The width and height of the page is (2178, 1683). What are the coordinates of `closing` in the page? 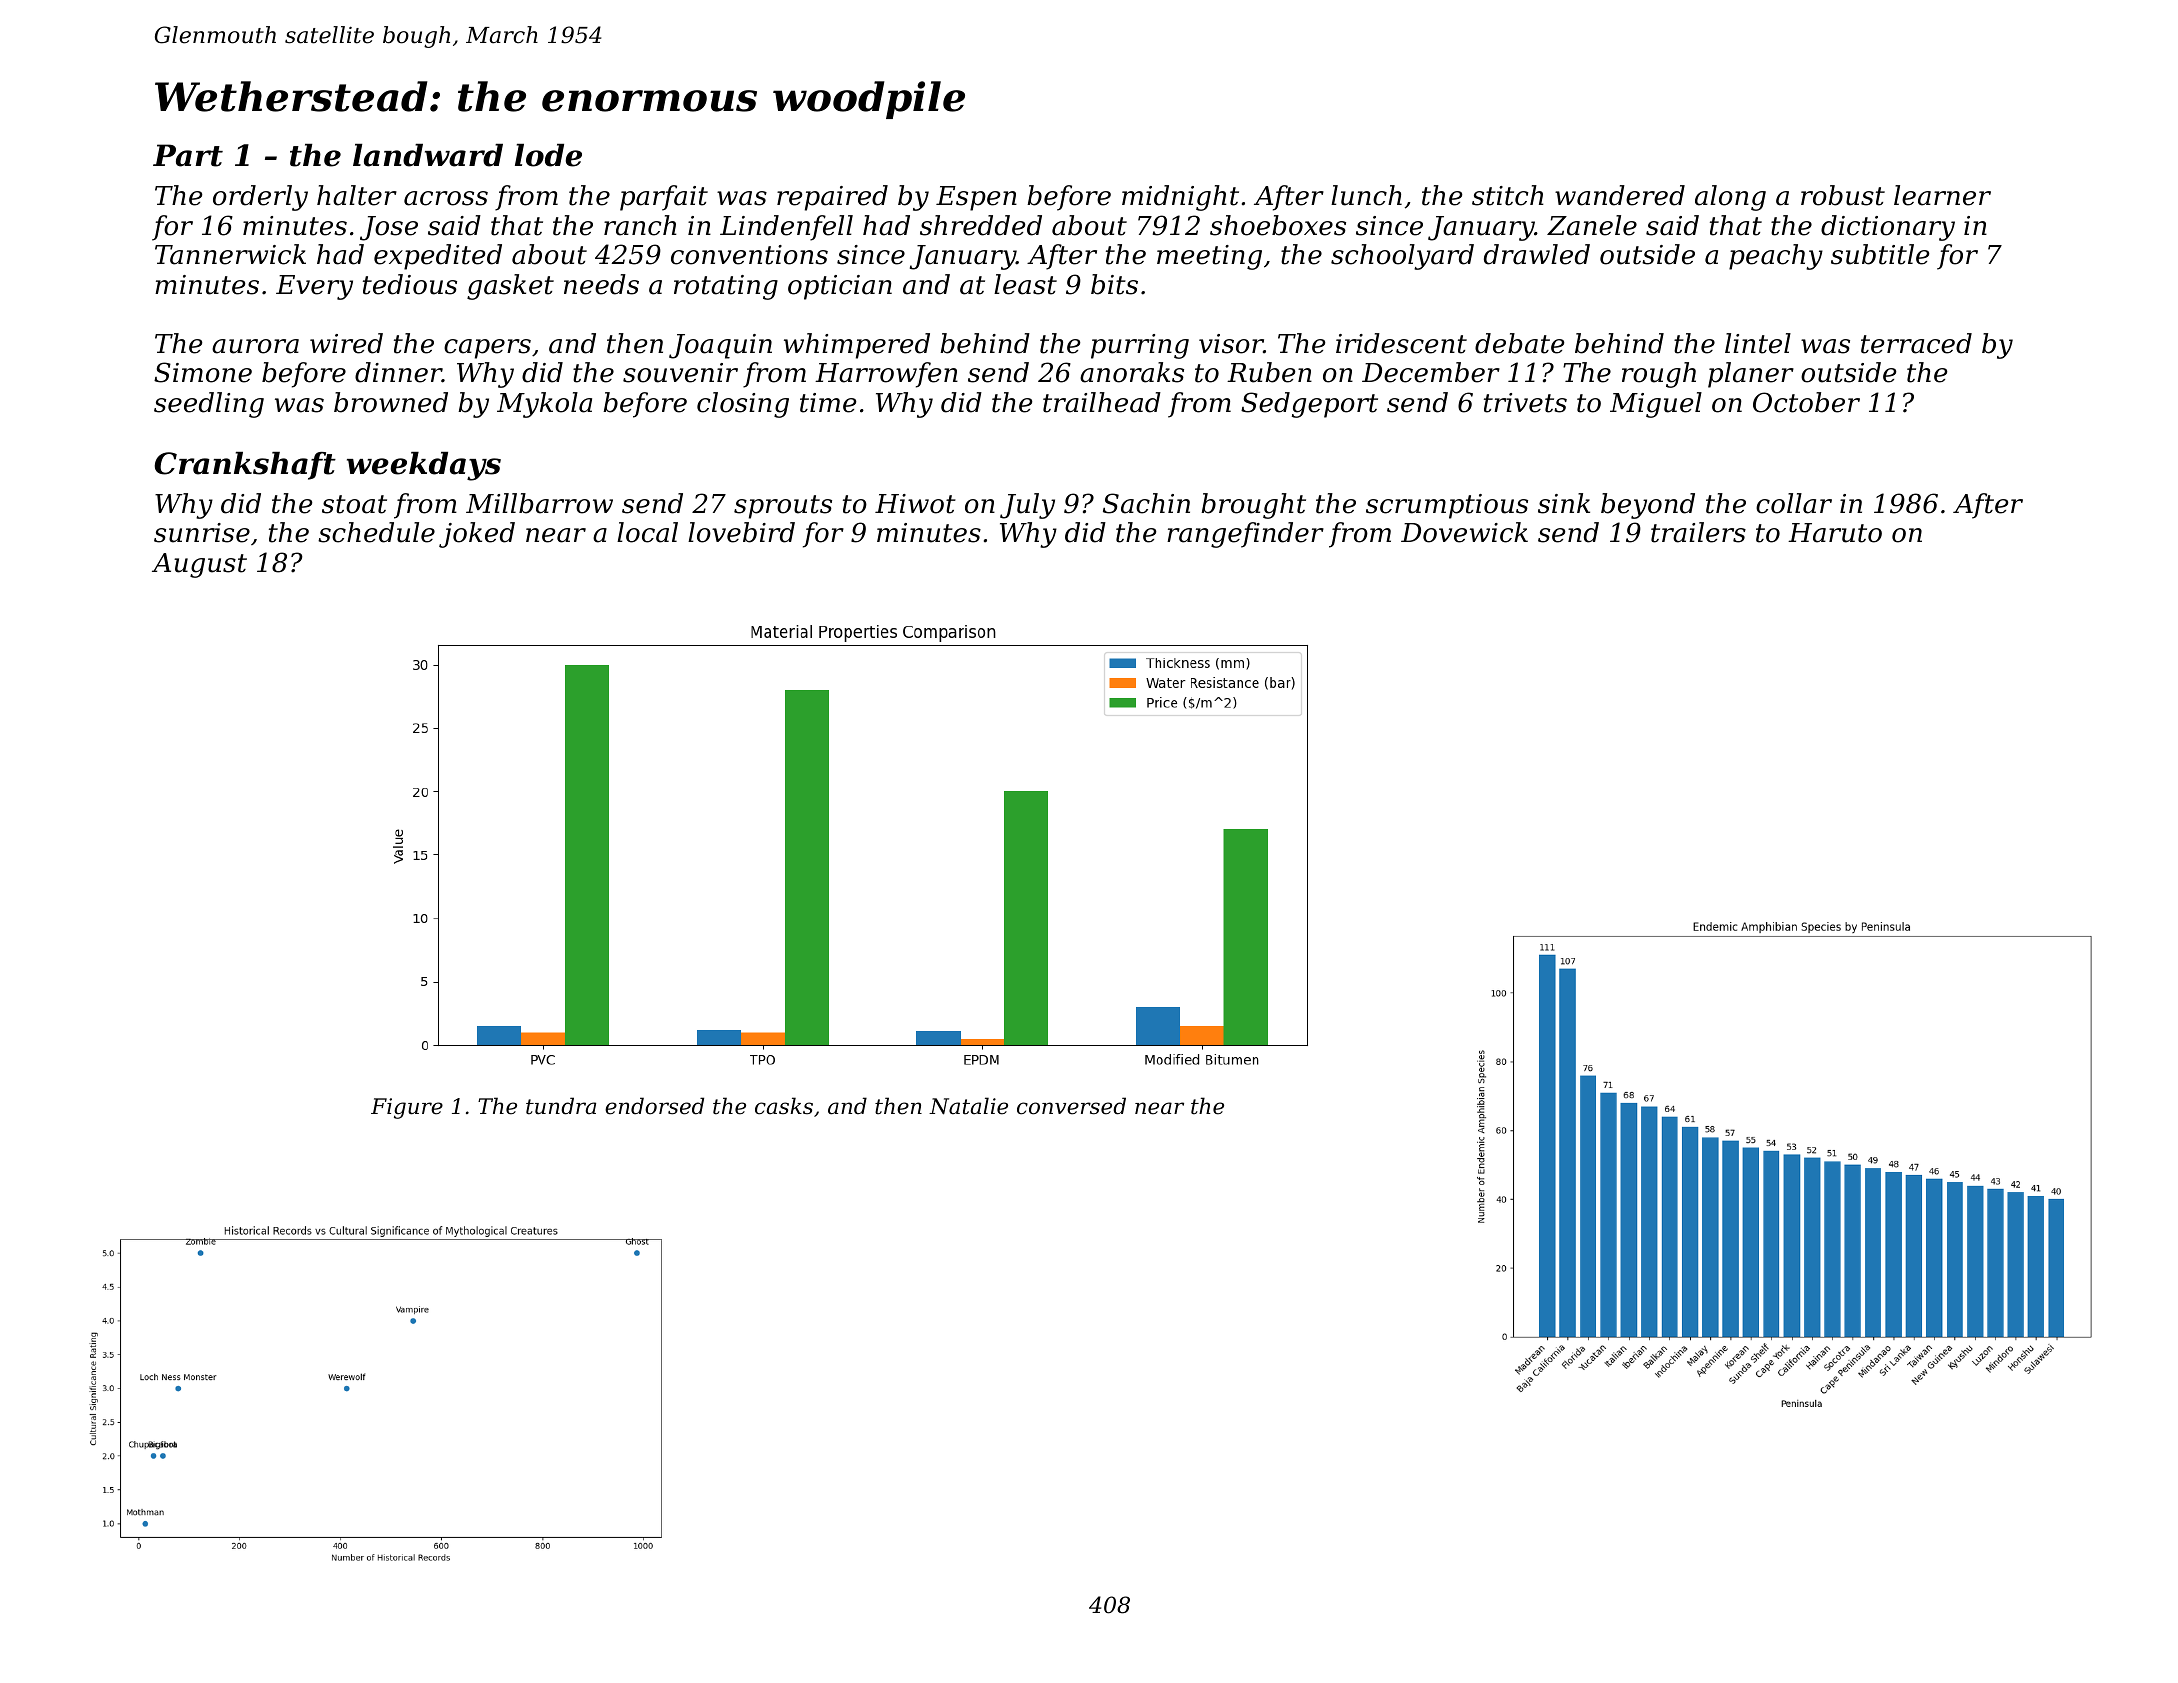 It's located at (743, 405).
